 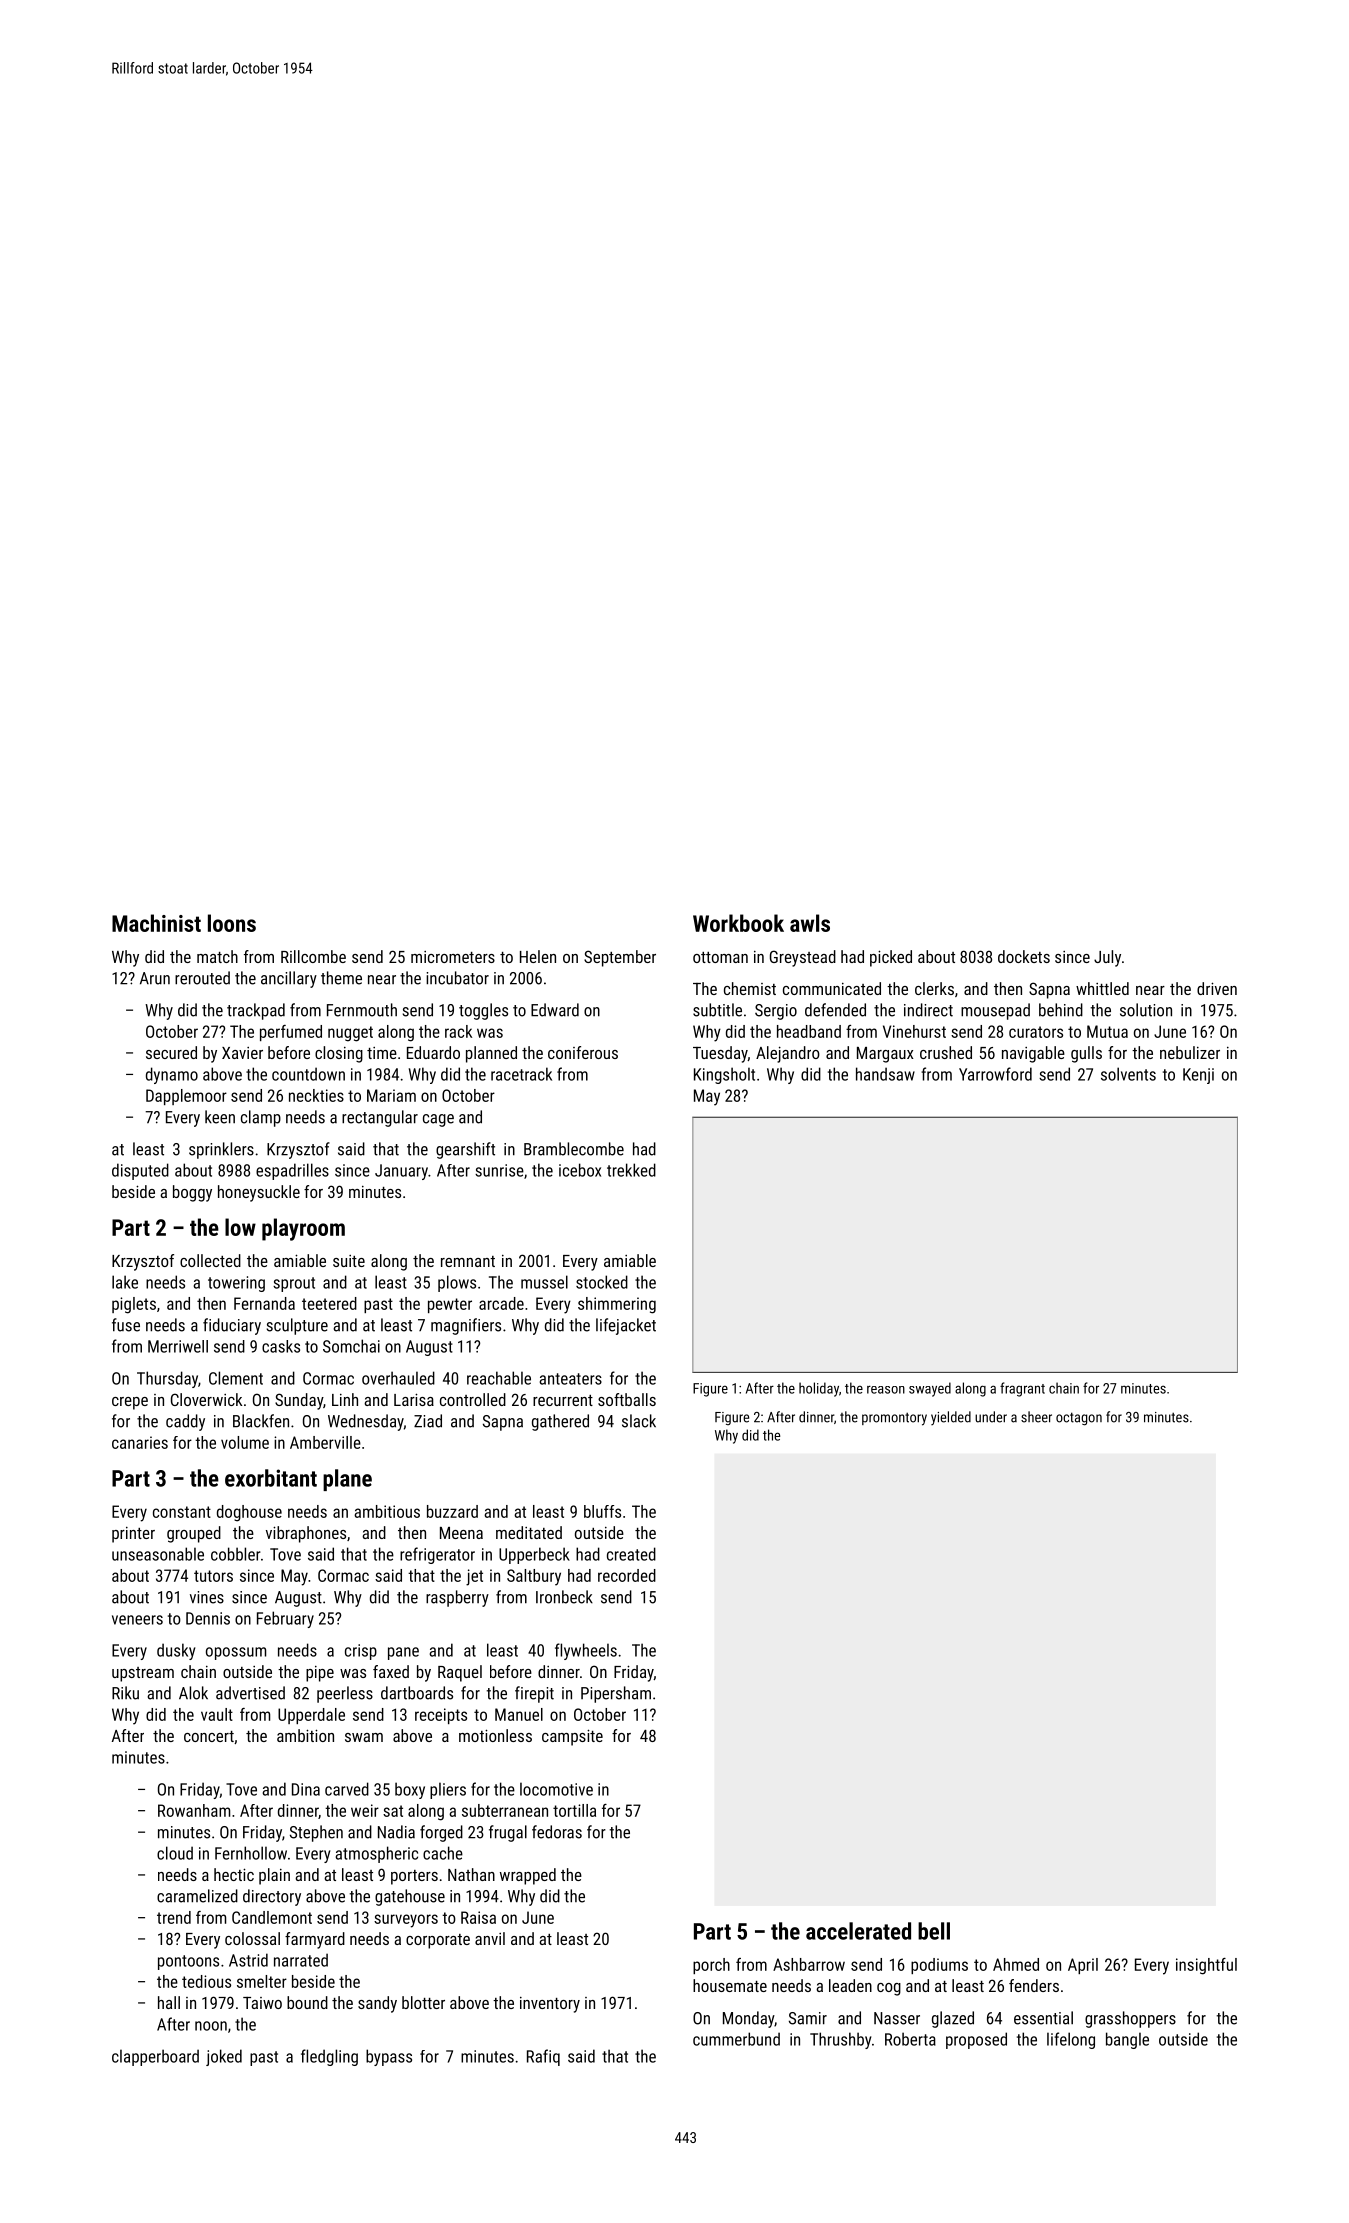 What do you see at coordinates (213, 1576) in the screenshot?
I see `tutors` at bounding box center [213, 1576].
